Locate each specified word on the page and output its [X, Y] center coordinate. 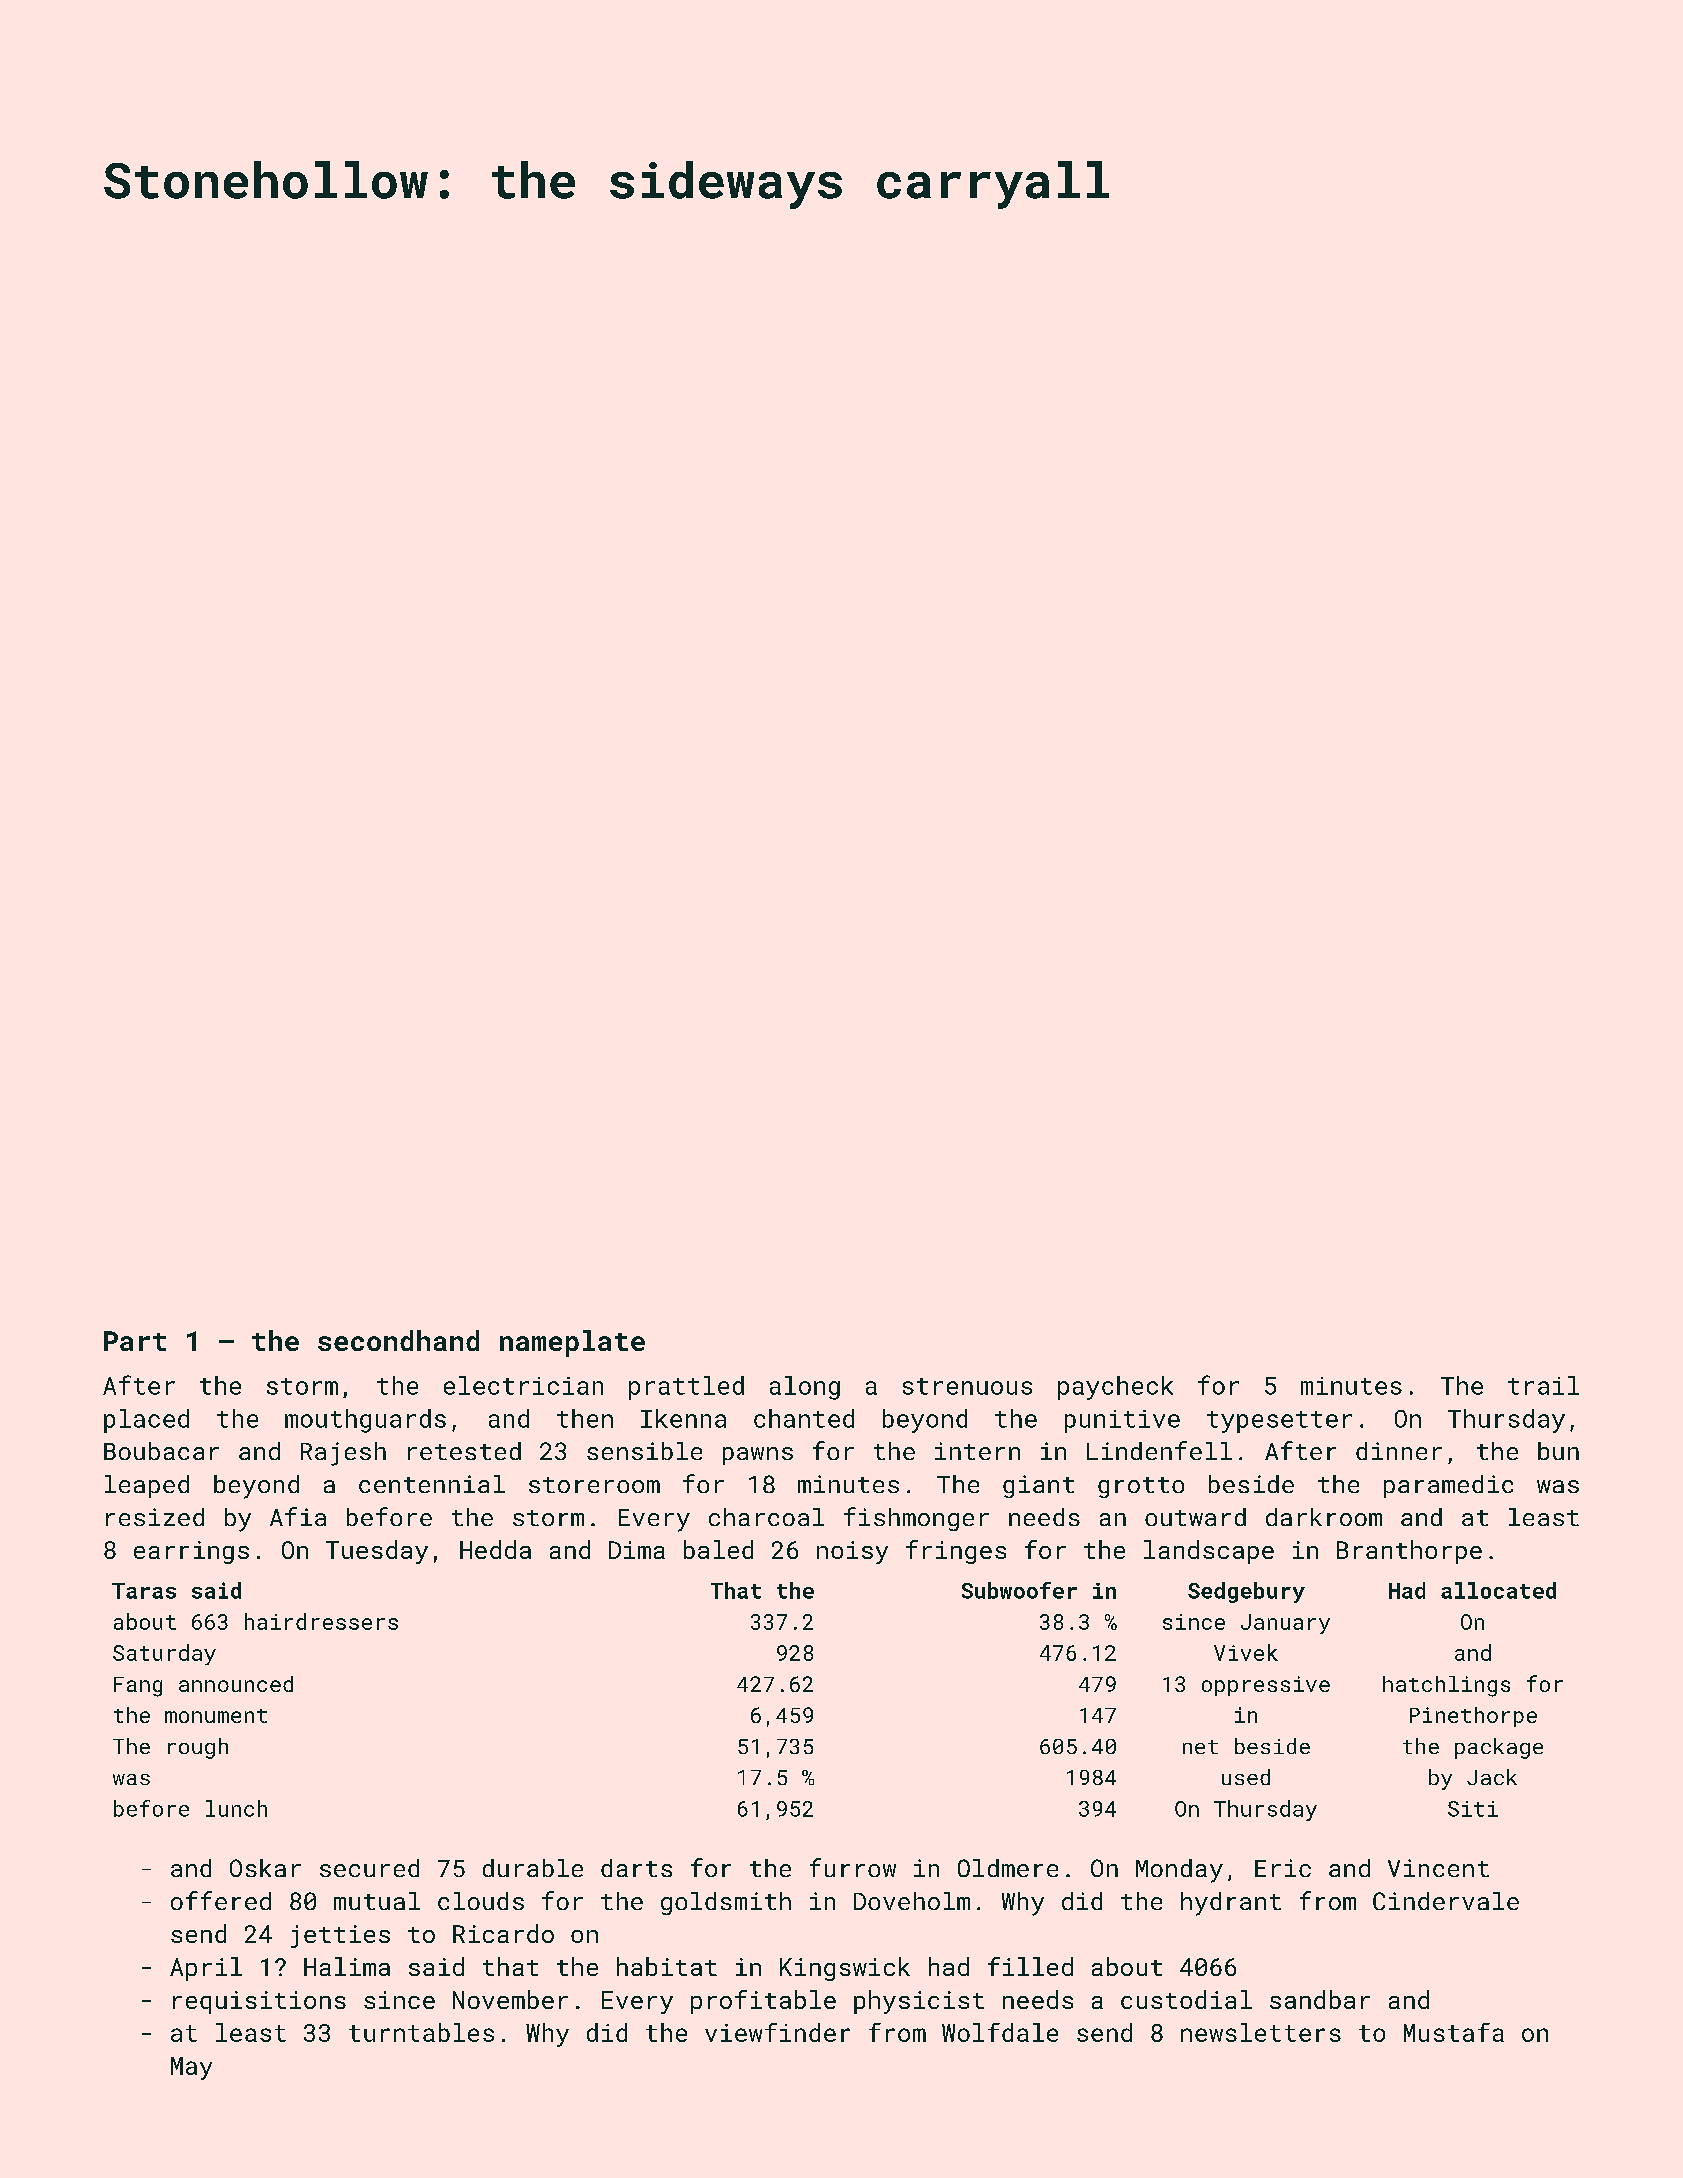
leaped [147, 1486]
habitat [667, 1966]
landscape [1209, 1552]
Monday [1179, 1871]
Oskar [265, 1868]
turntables [421, 2032]
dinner [1399, 1451]
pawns [758, 1456]
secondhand [398, 1340]
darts [636, 1868]
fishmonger [916, 1519]
